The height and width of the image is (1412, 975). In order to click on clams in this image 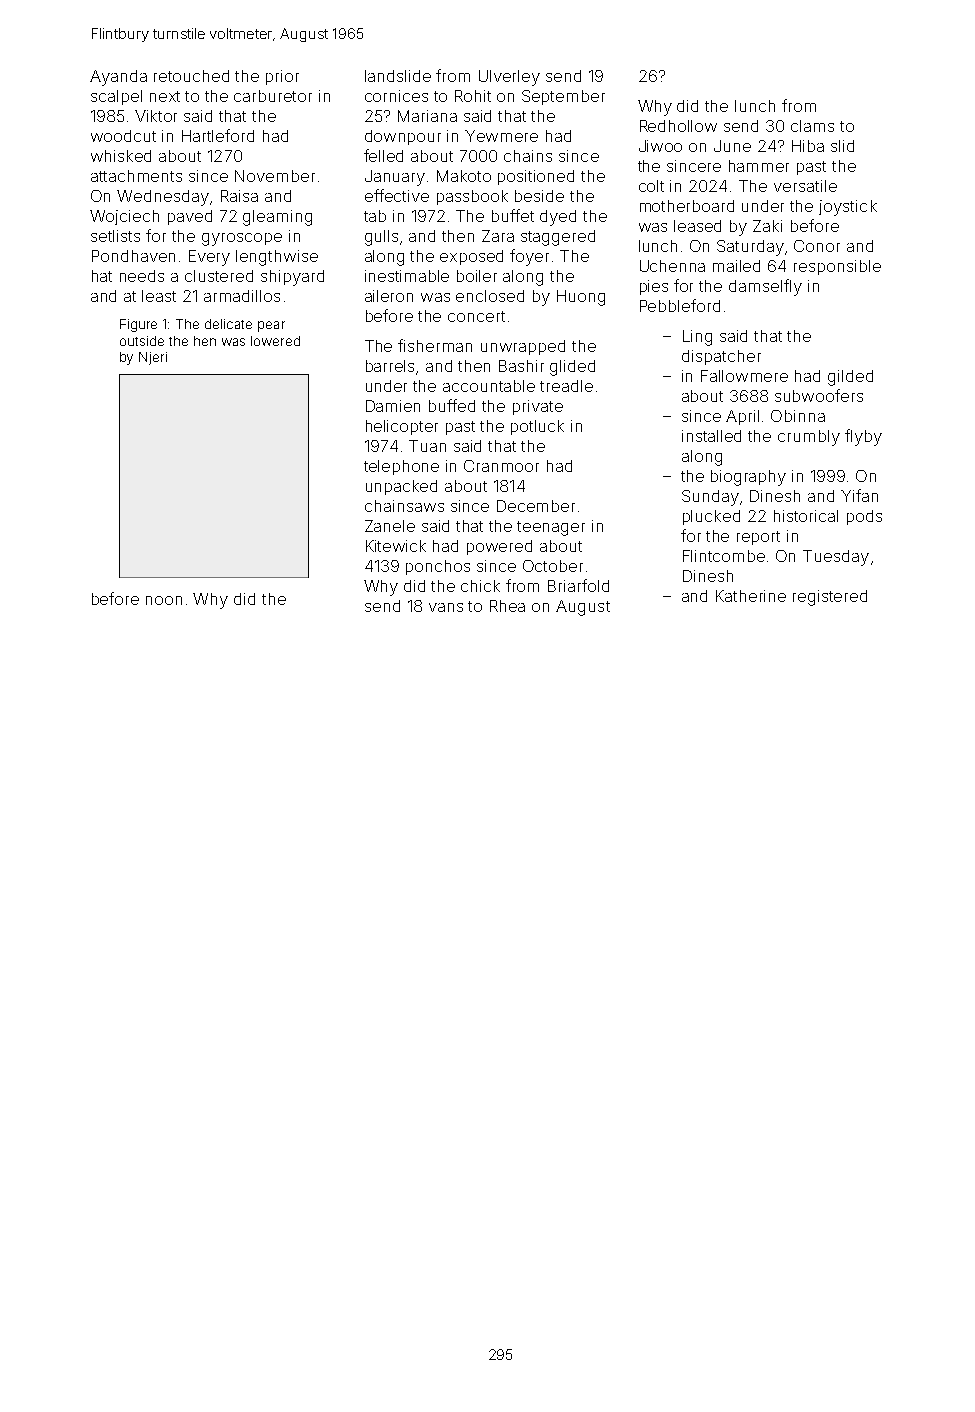, I will do `click(812, 126)`.
